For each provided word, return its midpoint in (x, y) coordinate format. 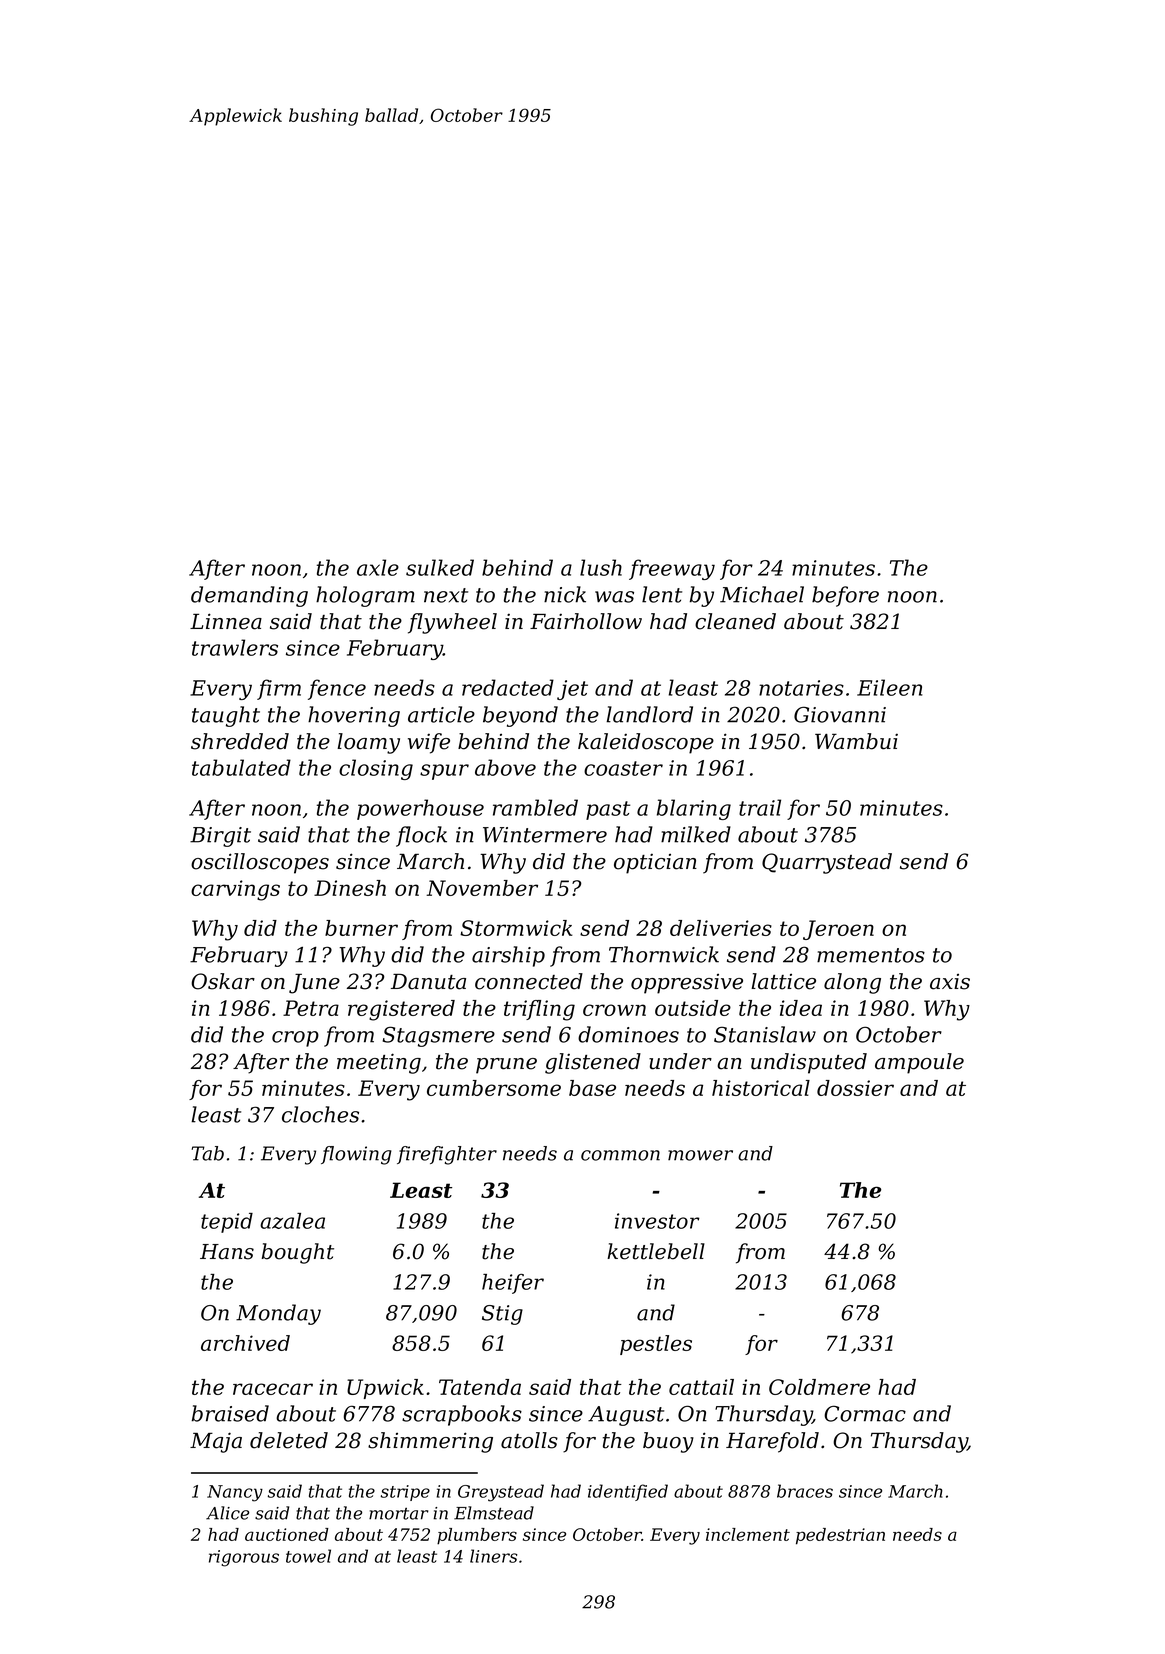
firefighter (447, 1155)
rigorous (244, 1558)
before (845, 596)
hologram (365, 596)
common (620, 1155)
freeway (672, 569)
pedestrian (840, 1536)
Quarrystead (827, 863)
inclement (748, 1534)
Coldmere (819, 1387)
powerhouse (420, 809)
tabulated (241, 767)
